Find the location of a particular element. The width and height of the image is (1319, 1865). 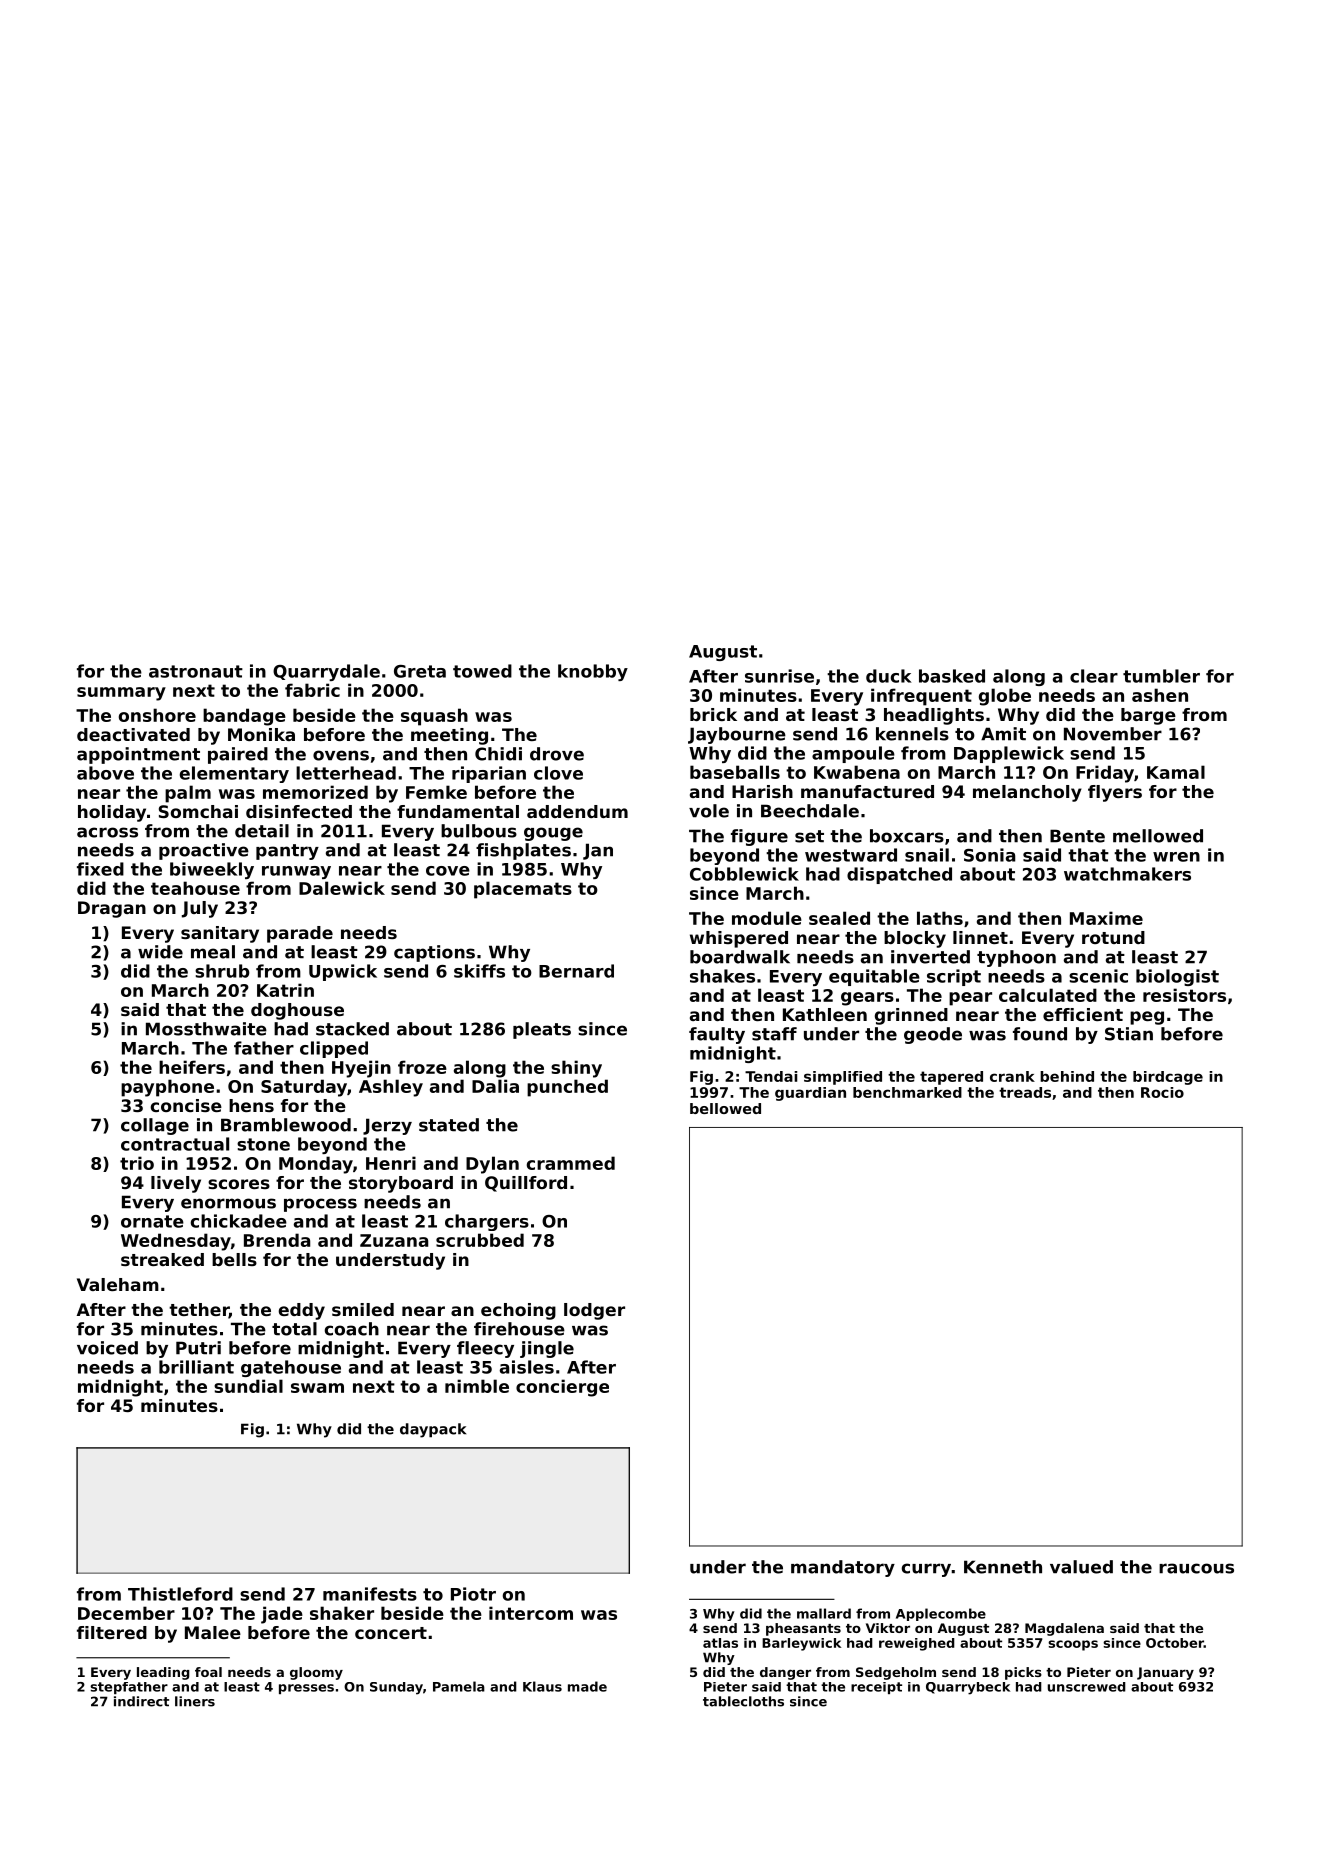

manifests is located at coordinates (370, 1594).
